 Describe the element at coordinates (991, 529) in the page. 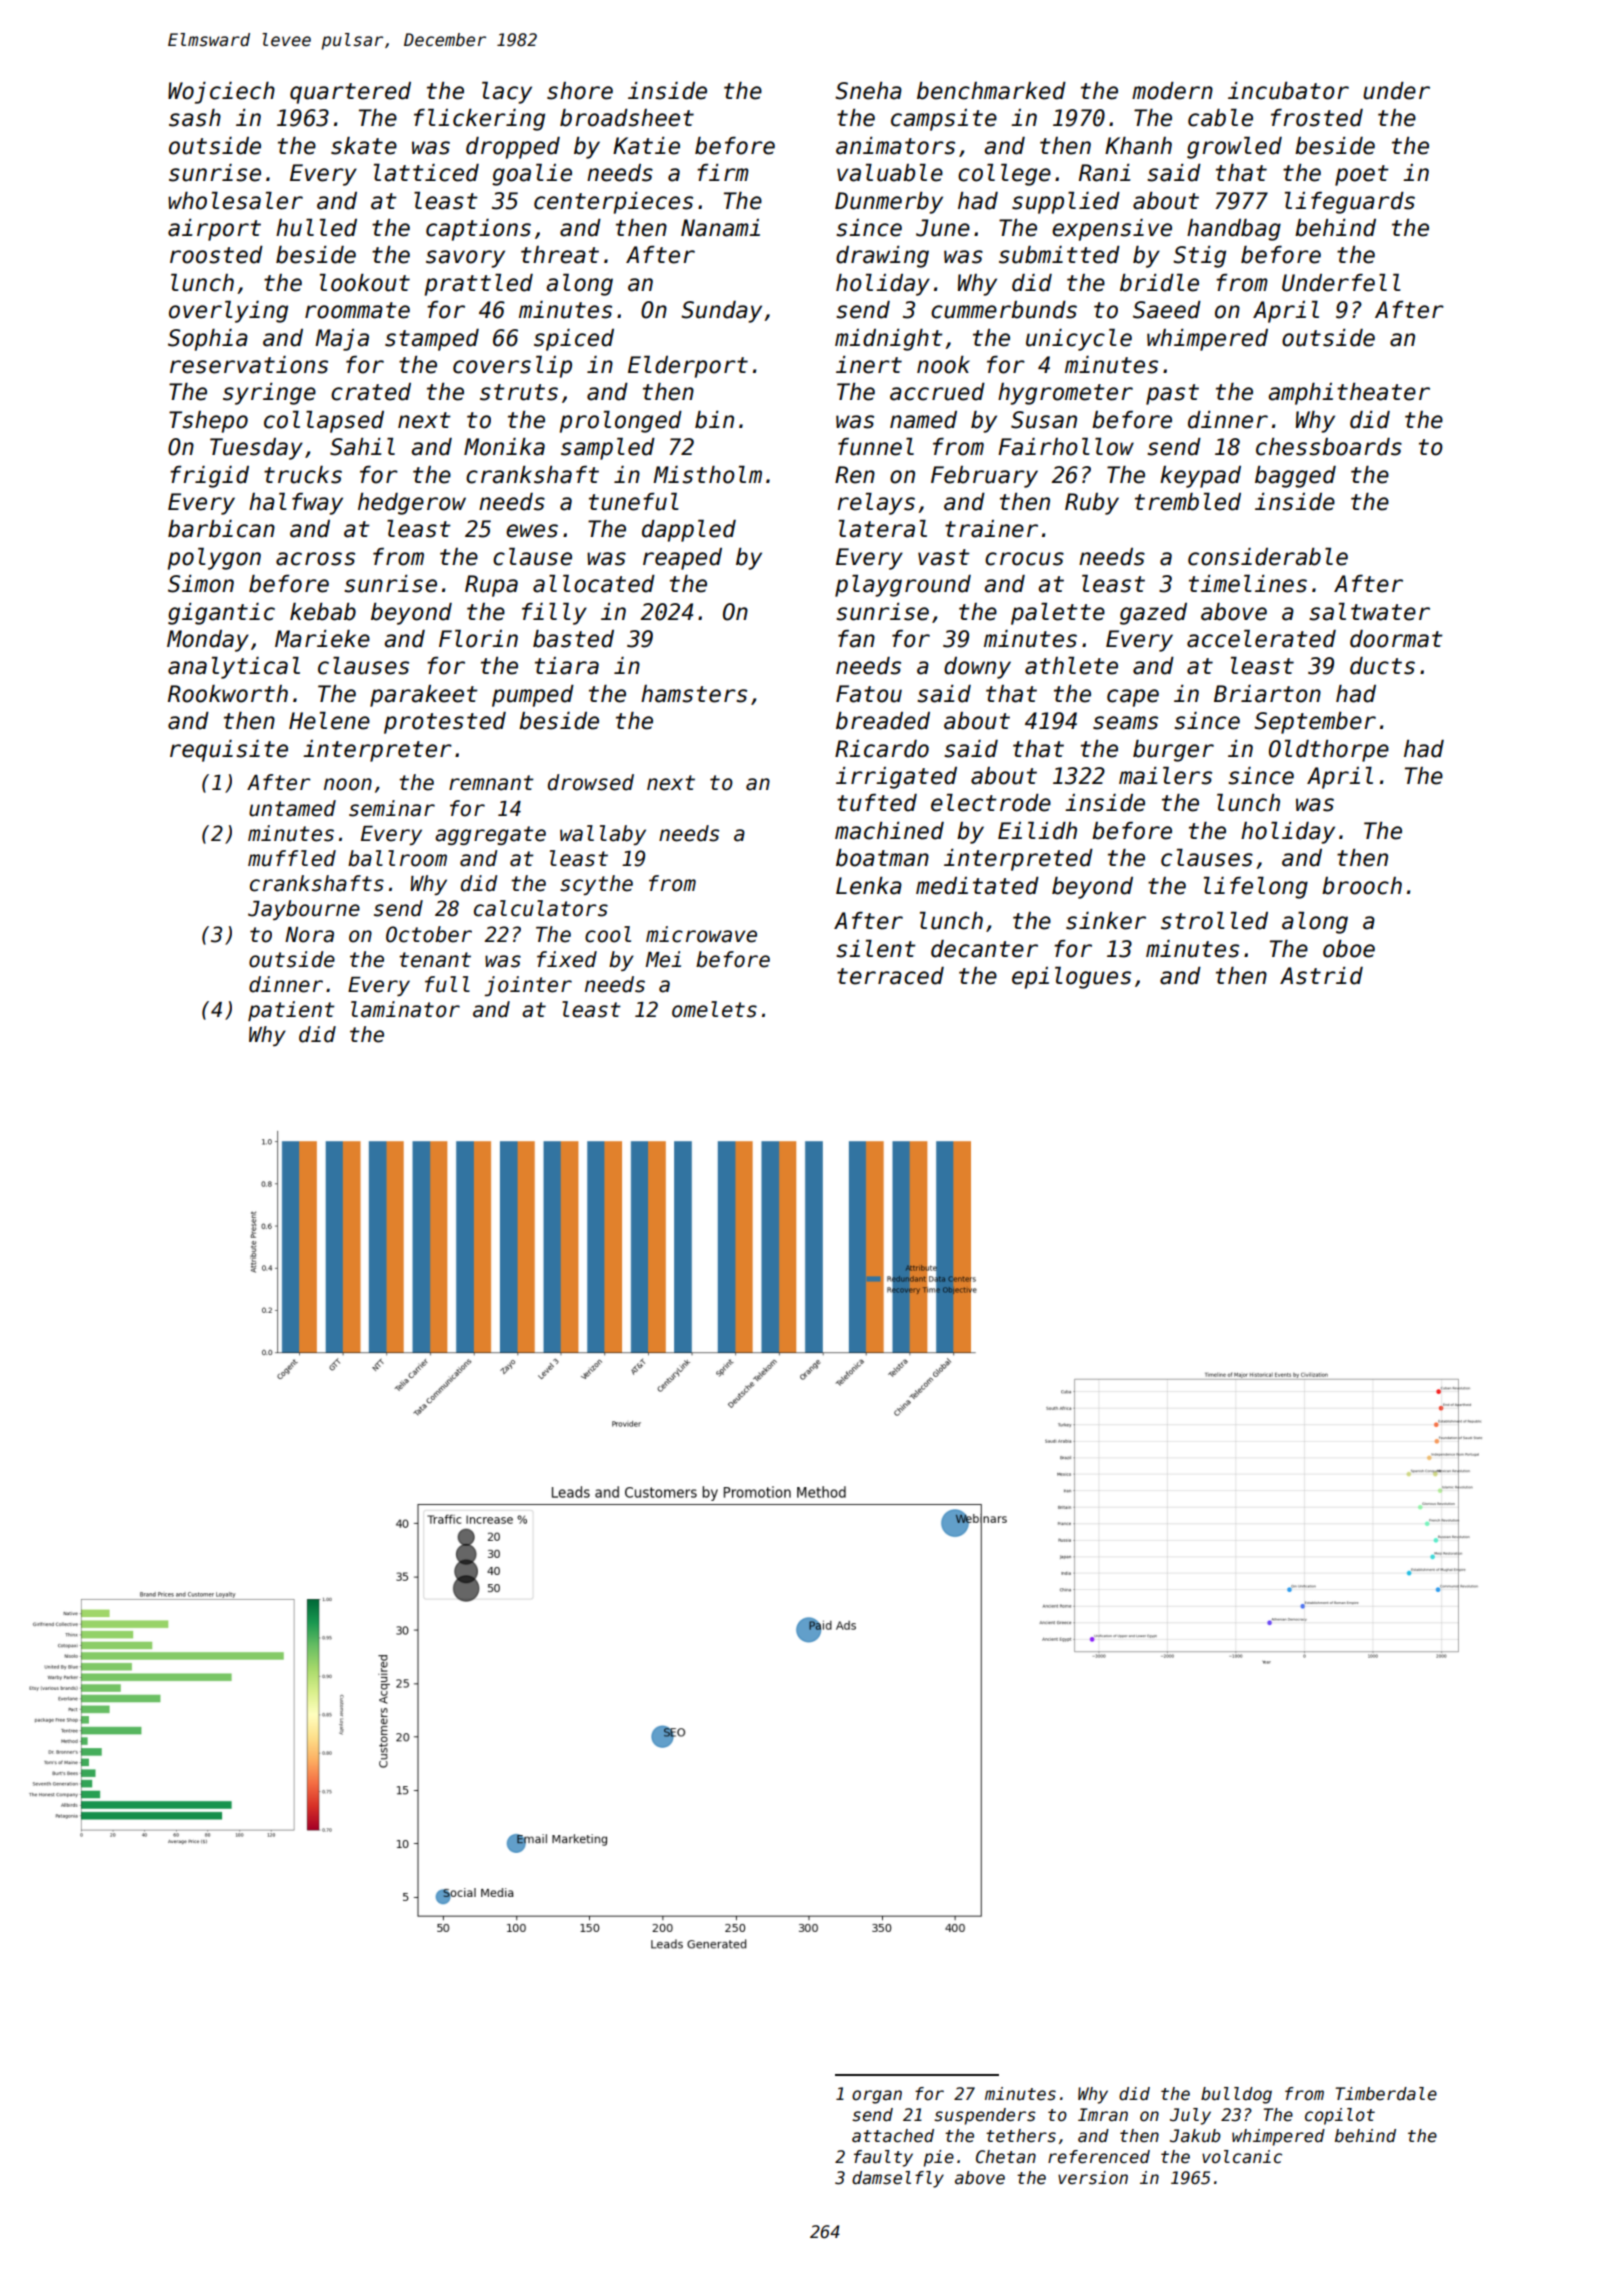

I see `trainer` at that location.
